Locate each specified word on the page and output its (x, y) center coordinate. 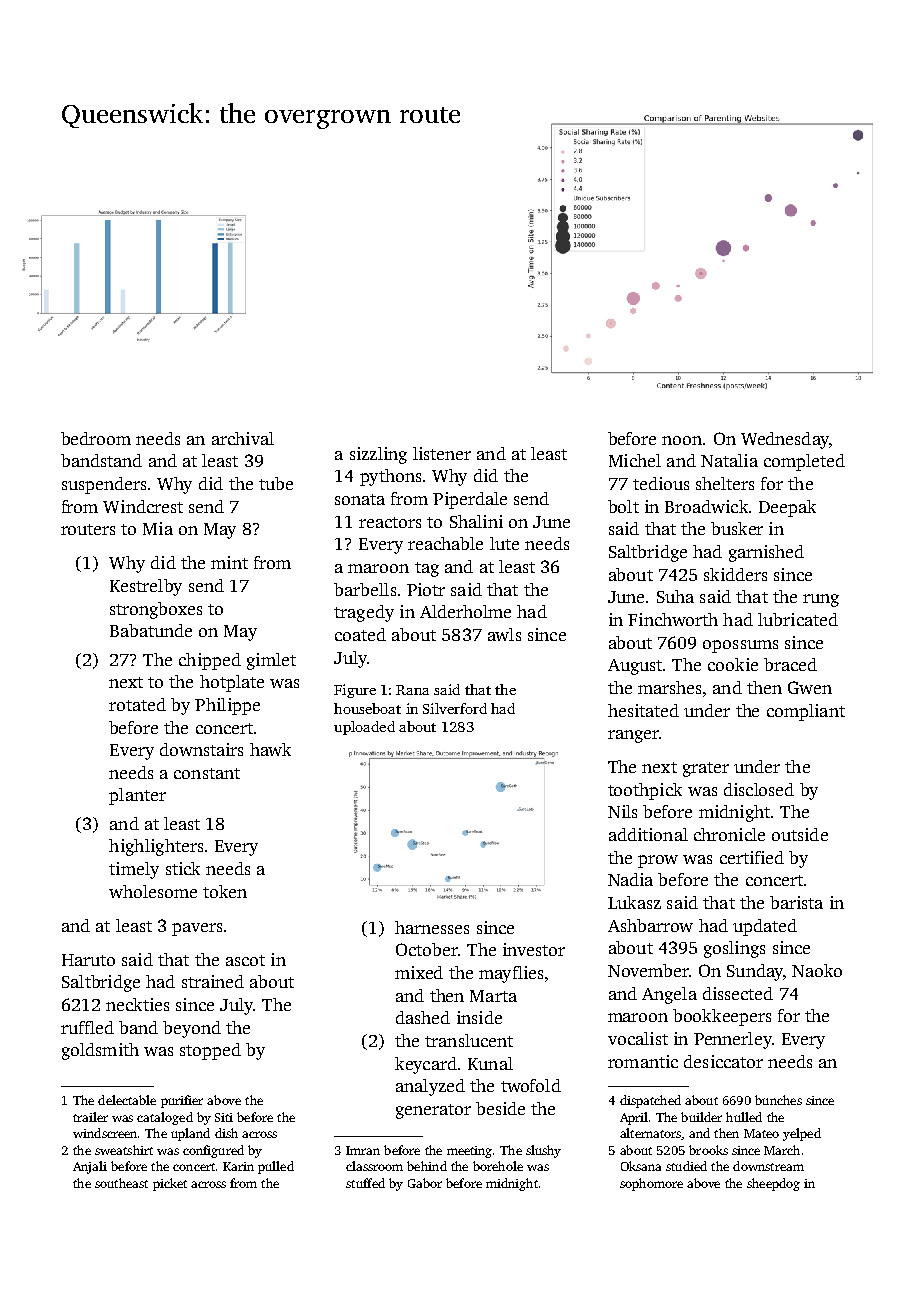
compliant (806, 712)
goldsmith (100, 1051)
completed (804, 462)
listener (442, 453)
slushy (543, 1151)
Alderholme (465, 611)
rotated (137, 704)
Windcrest (143, 506)
